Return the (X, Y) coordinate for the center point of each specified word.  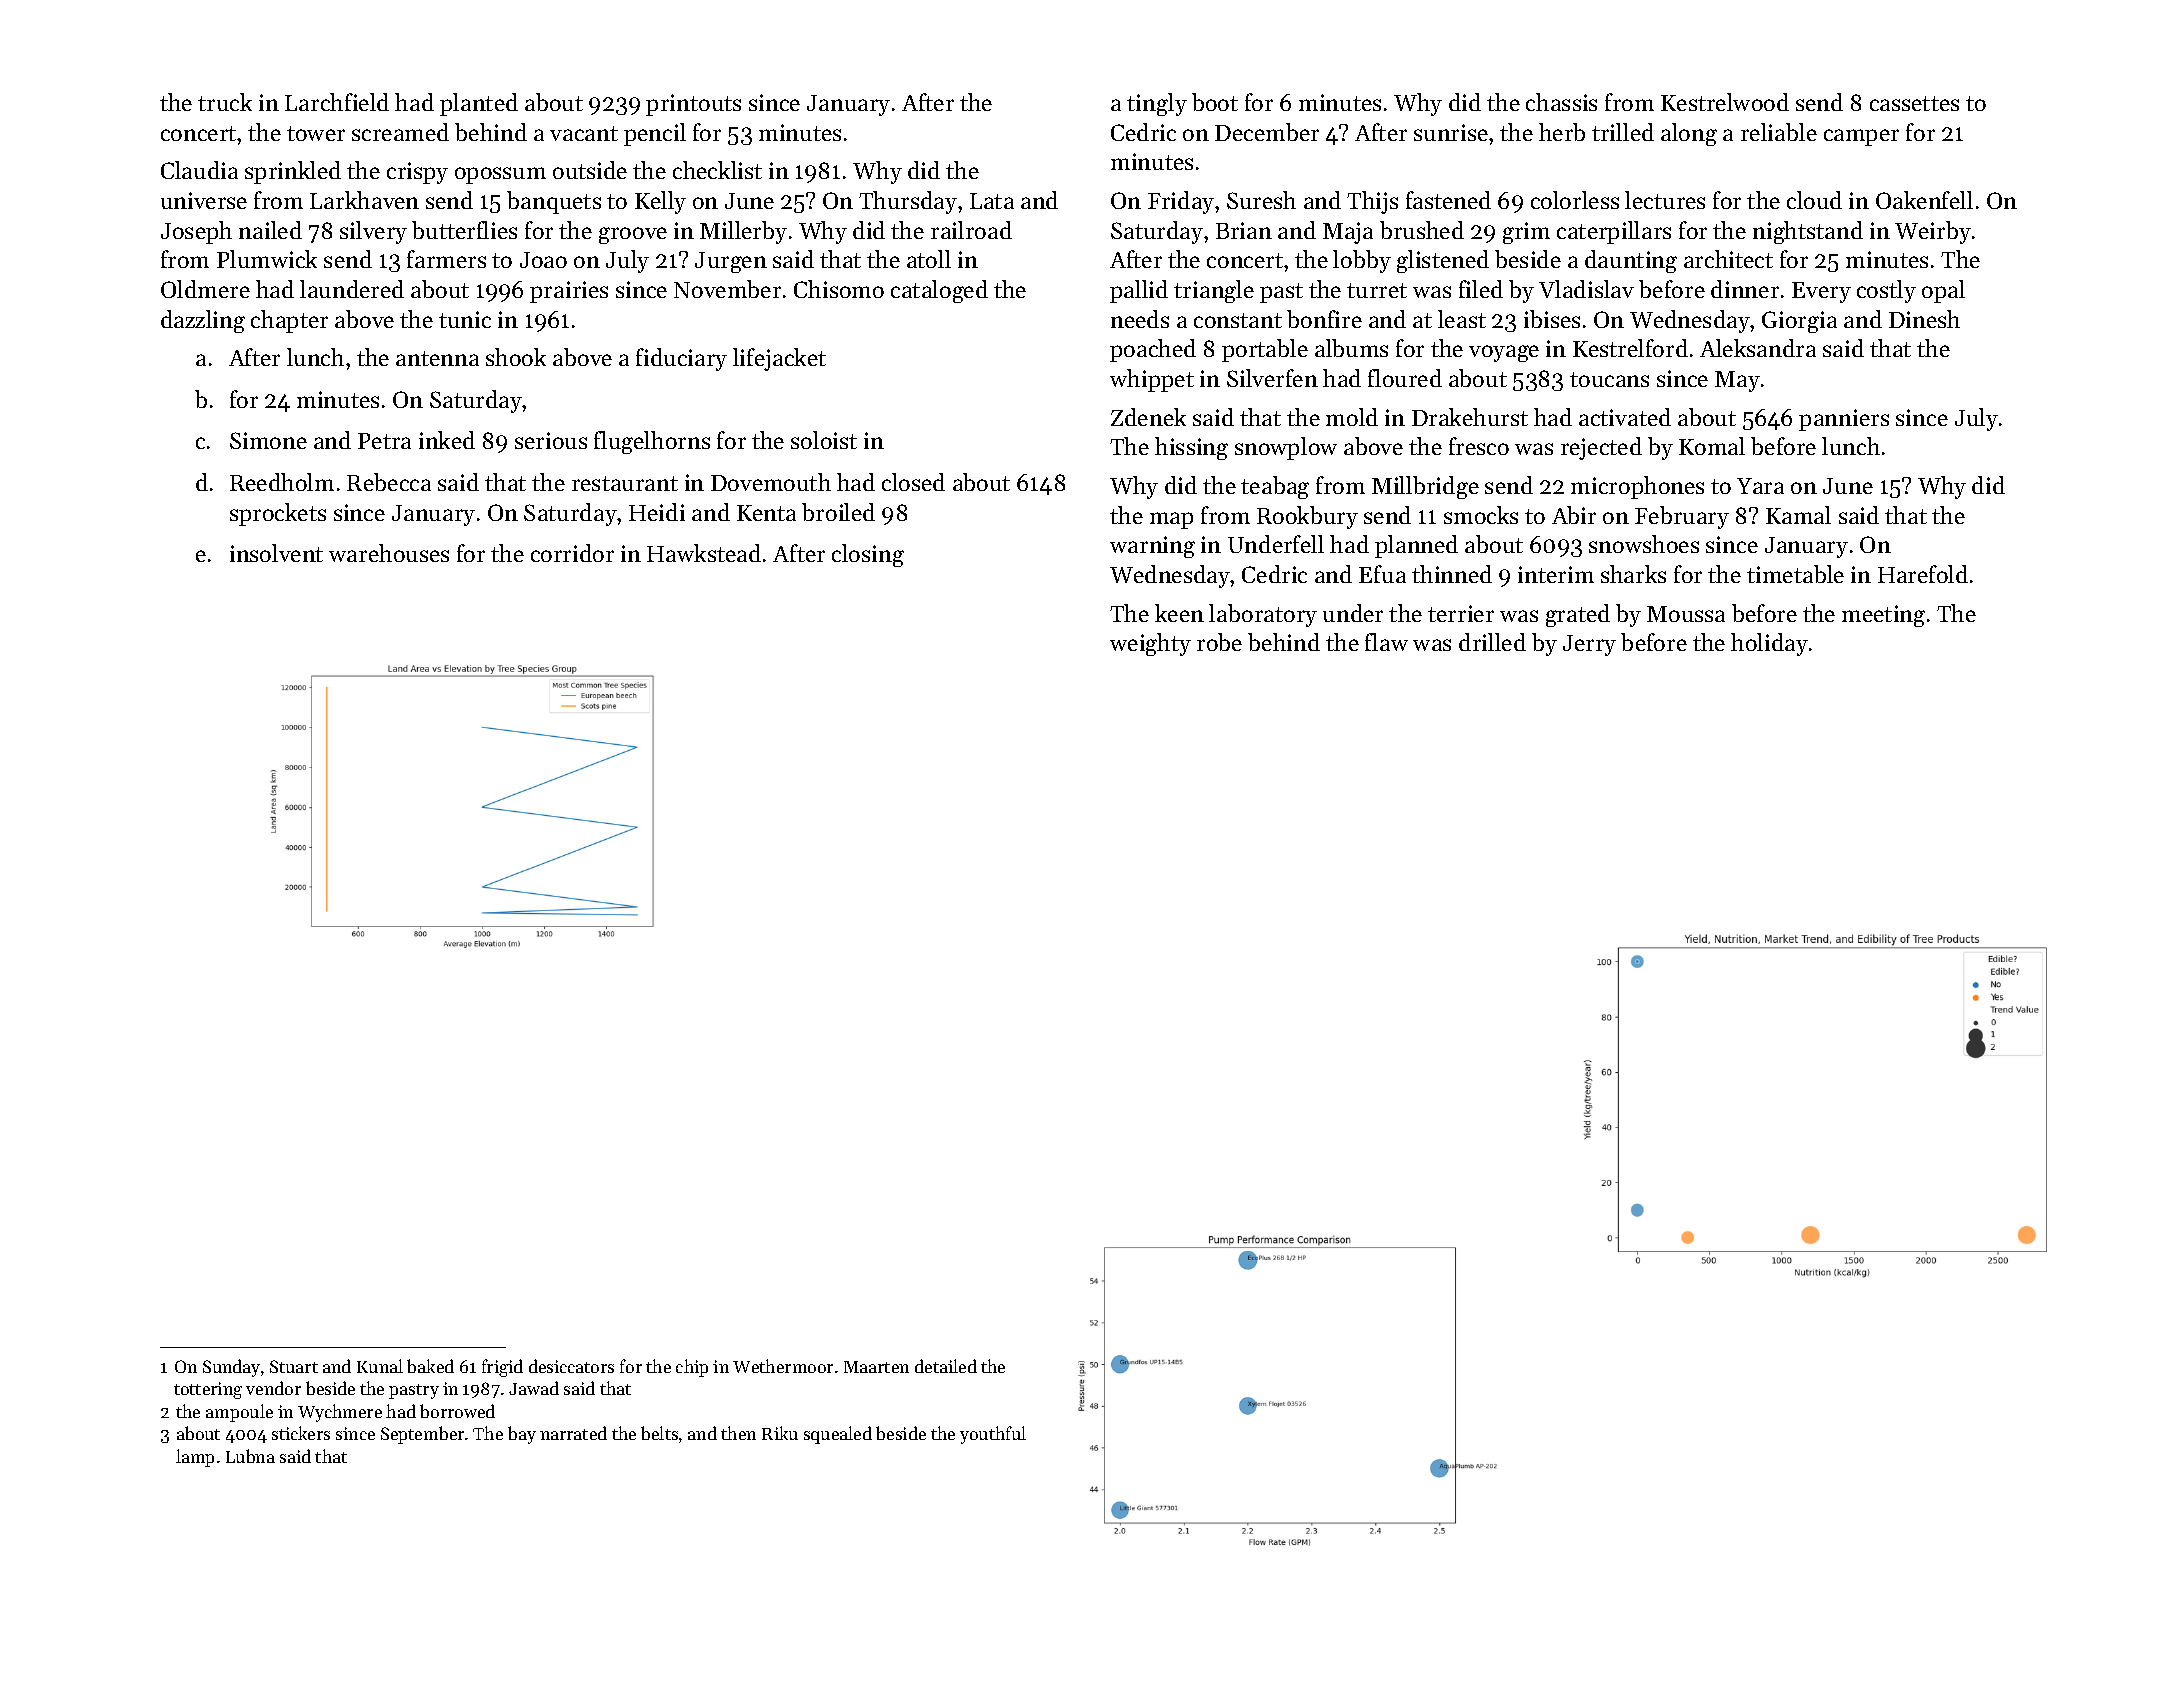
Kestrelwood (1725, 102)
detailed (946, 1366)
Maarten (876, 1367)
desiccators (571, 1366)
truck (225, 102)
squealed (838, 1435)
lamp (195, 1458)
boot (1215, 102)
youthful (993, 1435)
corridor (572, 553)
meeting (1883, 616)
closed (913, 482)
